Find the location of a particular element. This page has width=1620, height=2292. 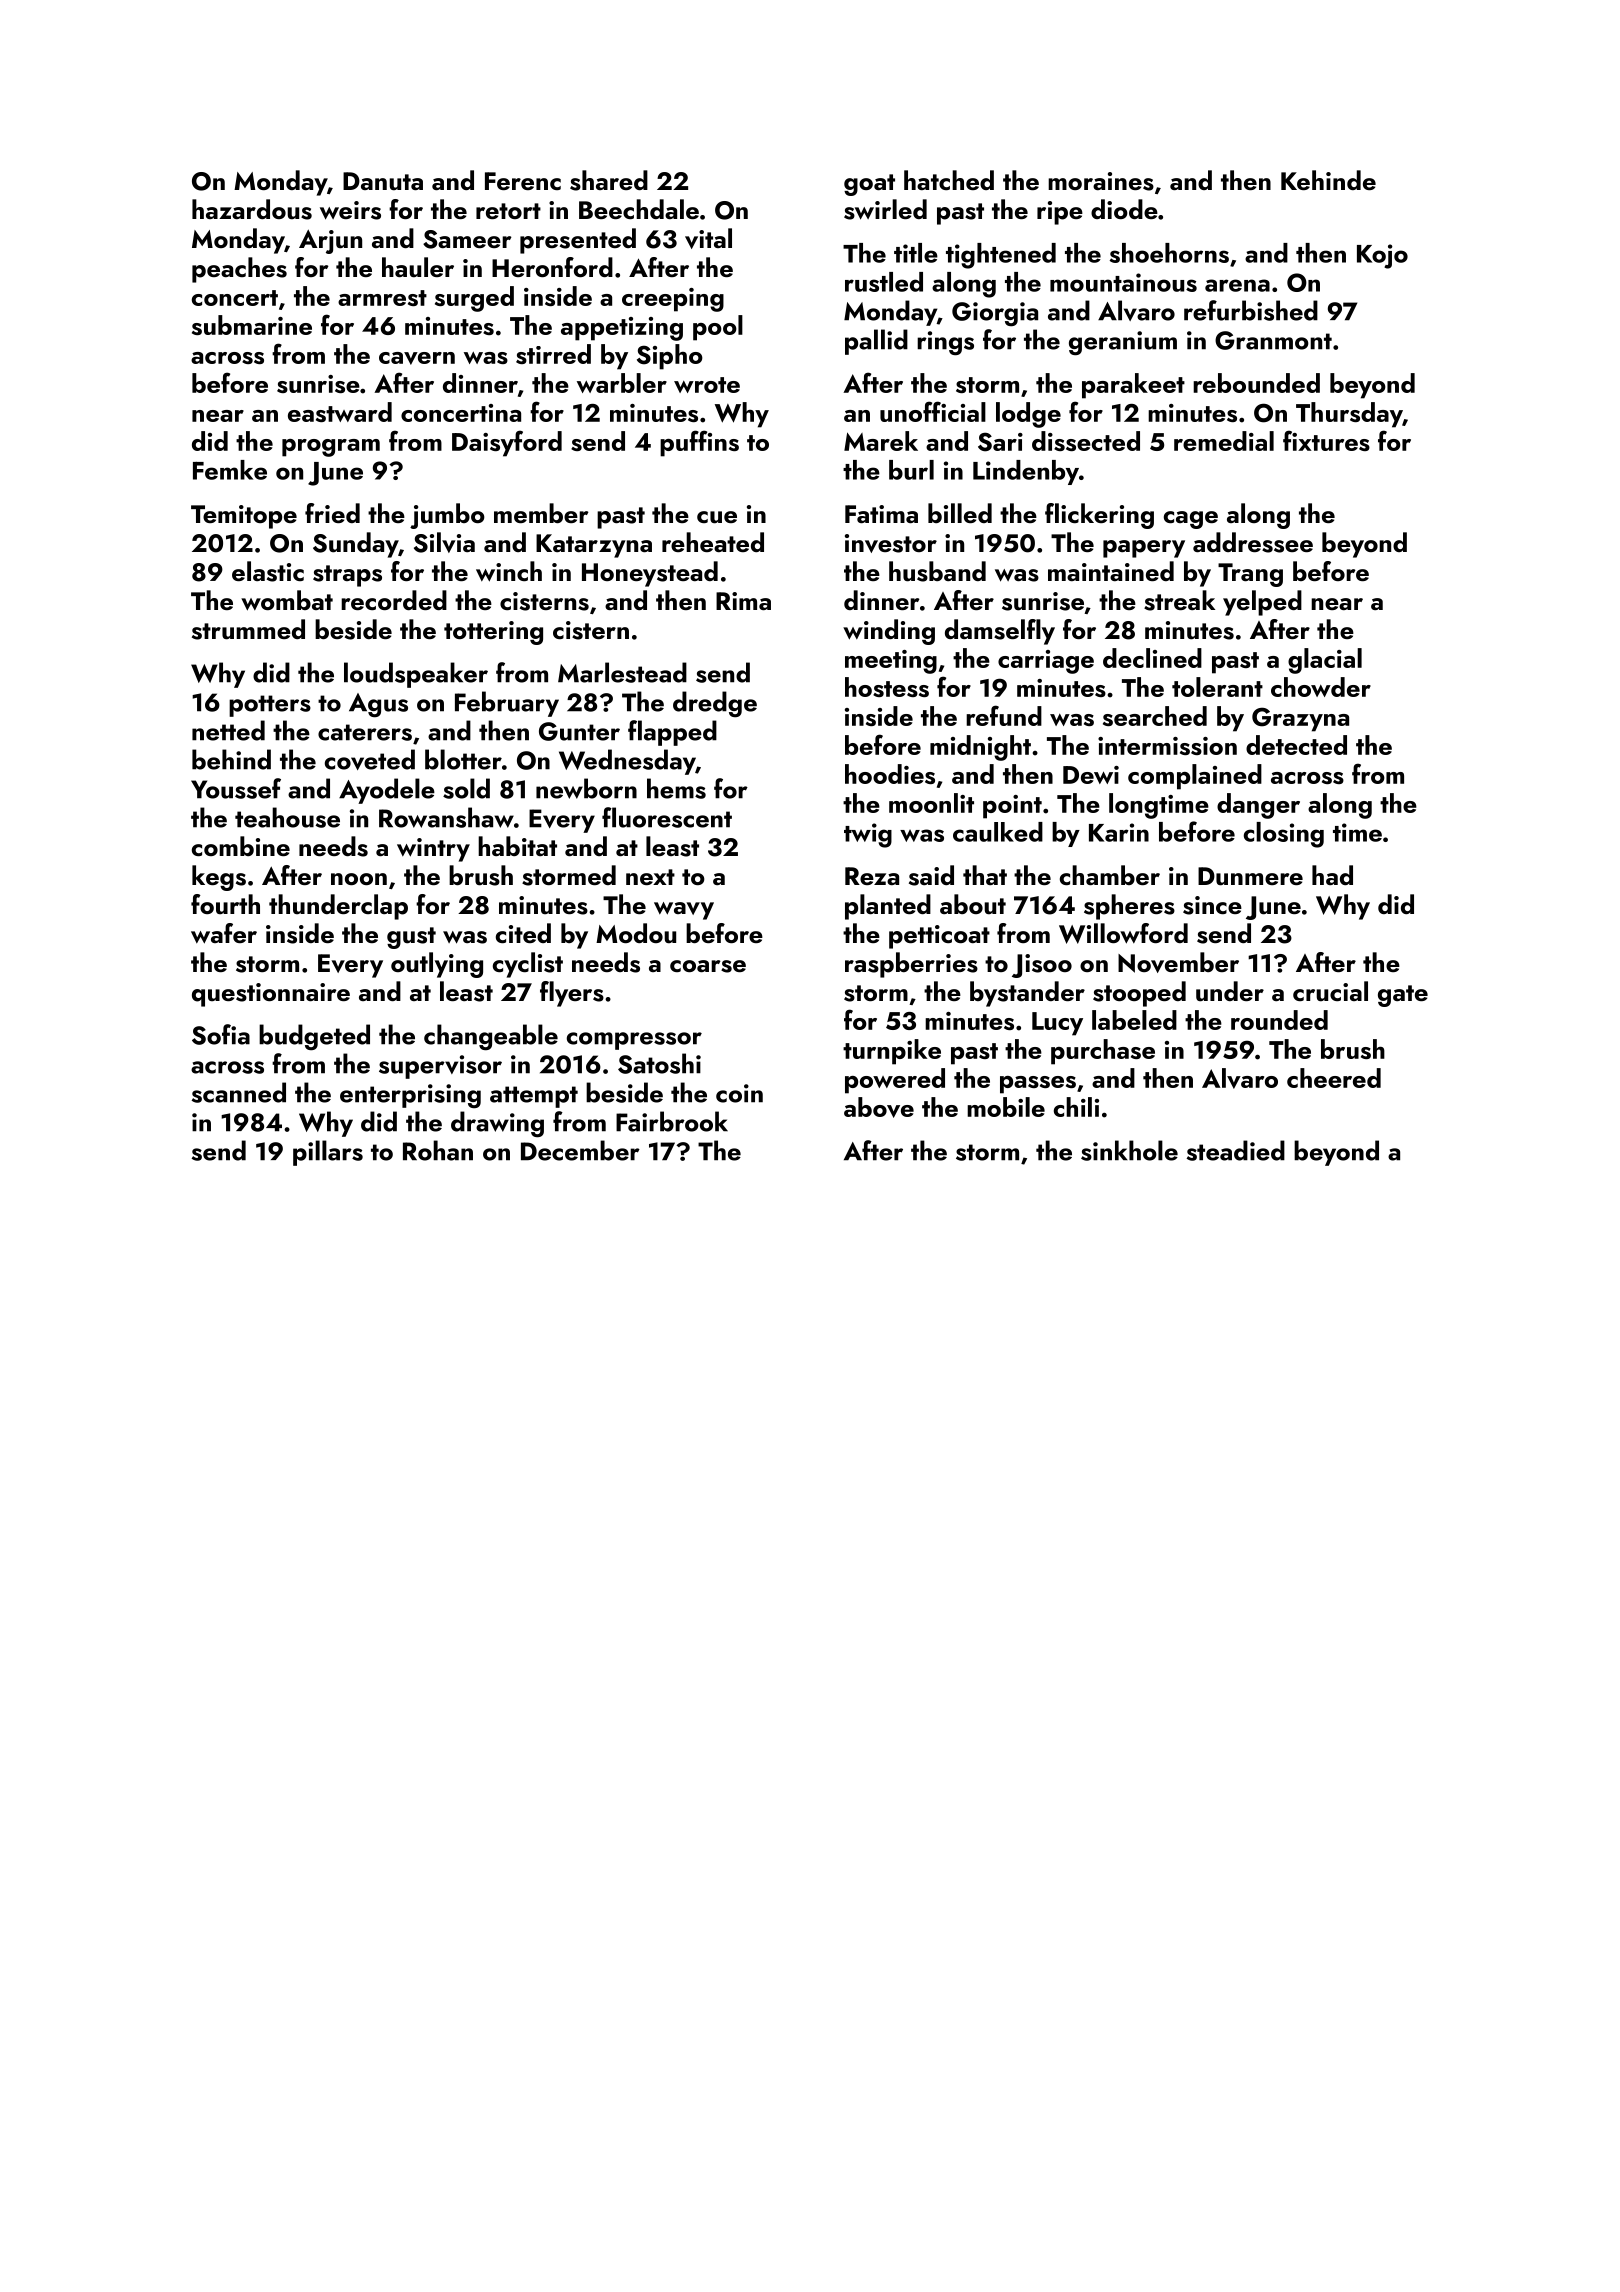

pillars is located at coordinates (328, 1153).
